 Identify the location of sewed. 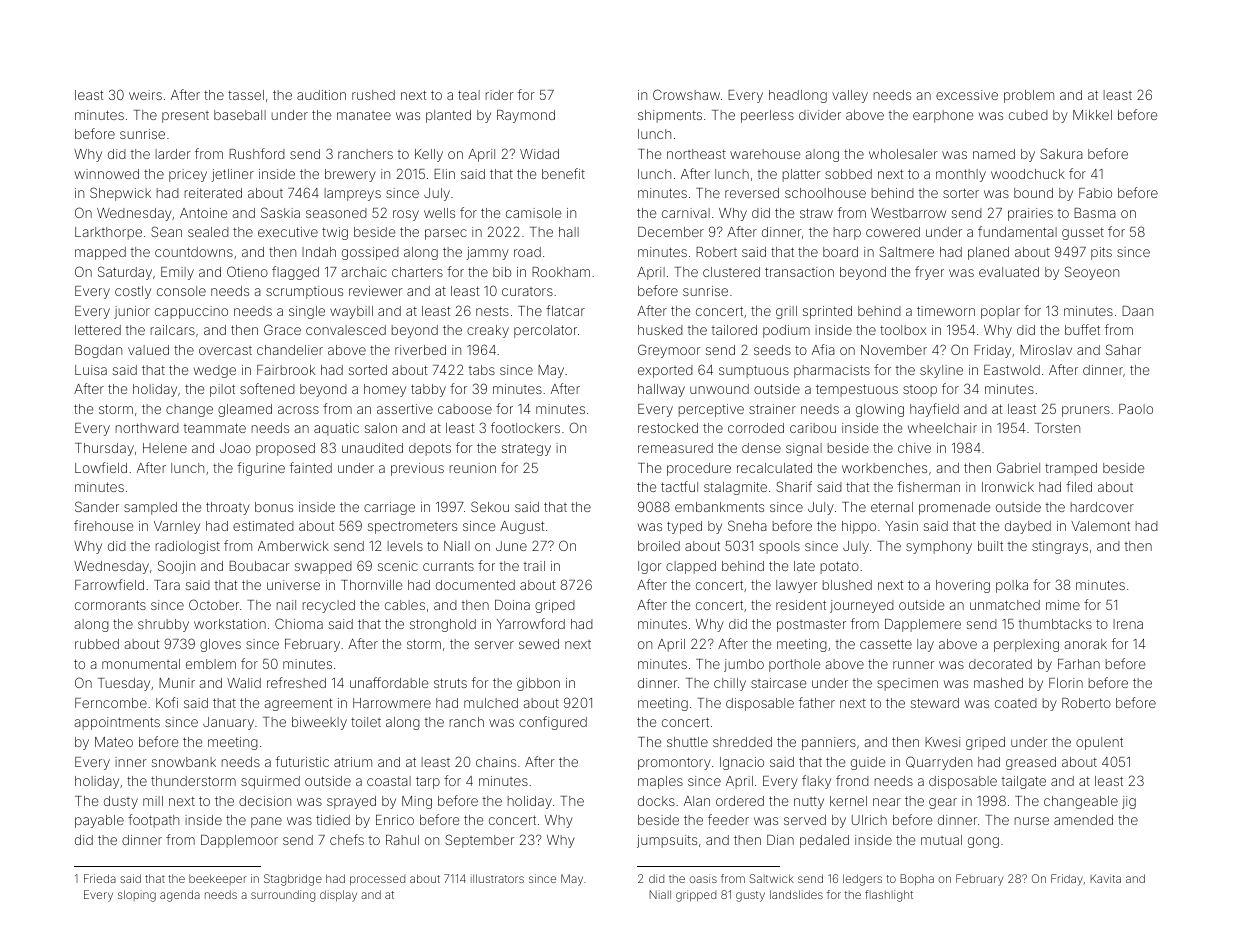
(539, 644).
